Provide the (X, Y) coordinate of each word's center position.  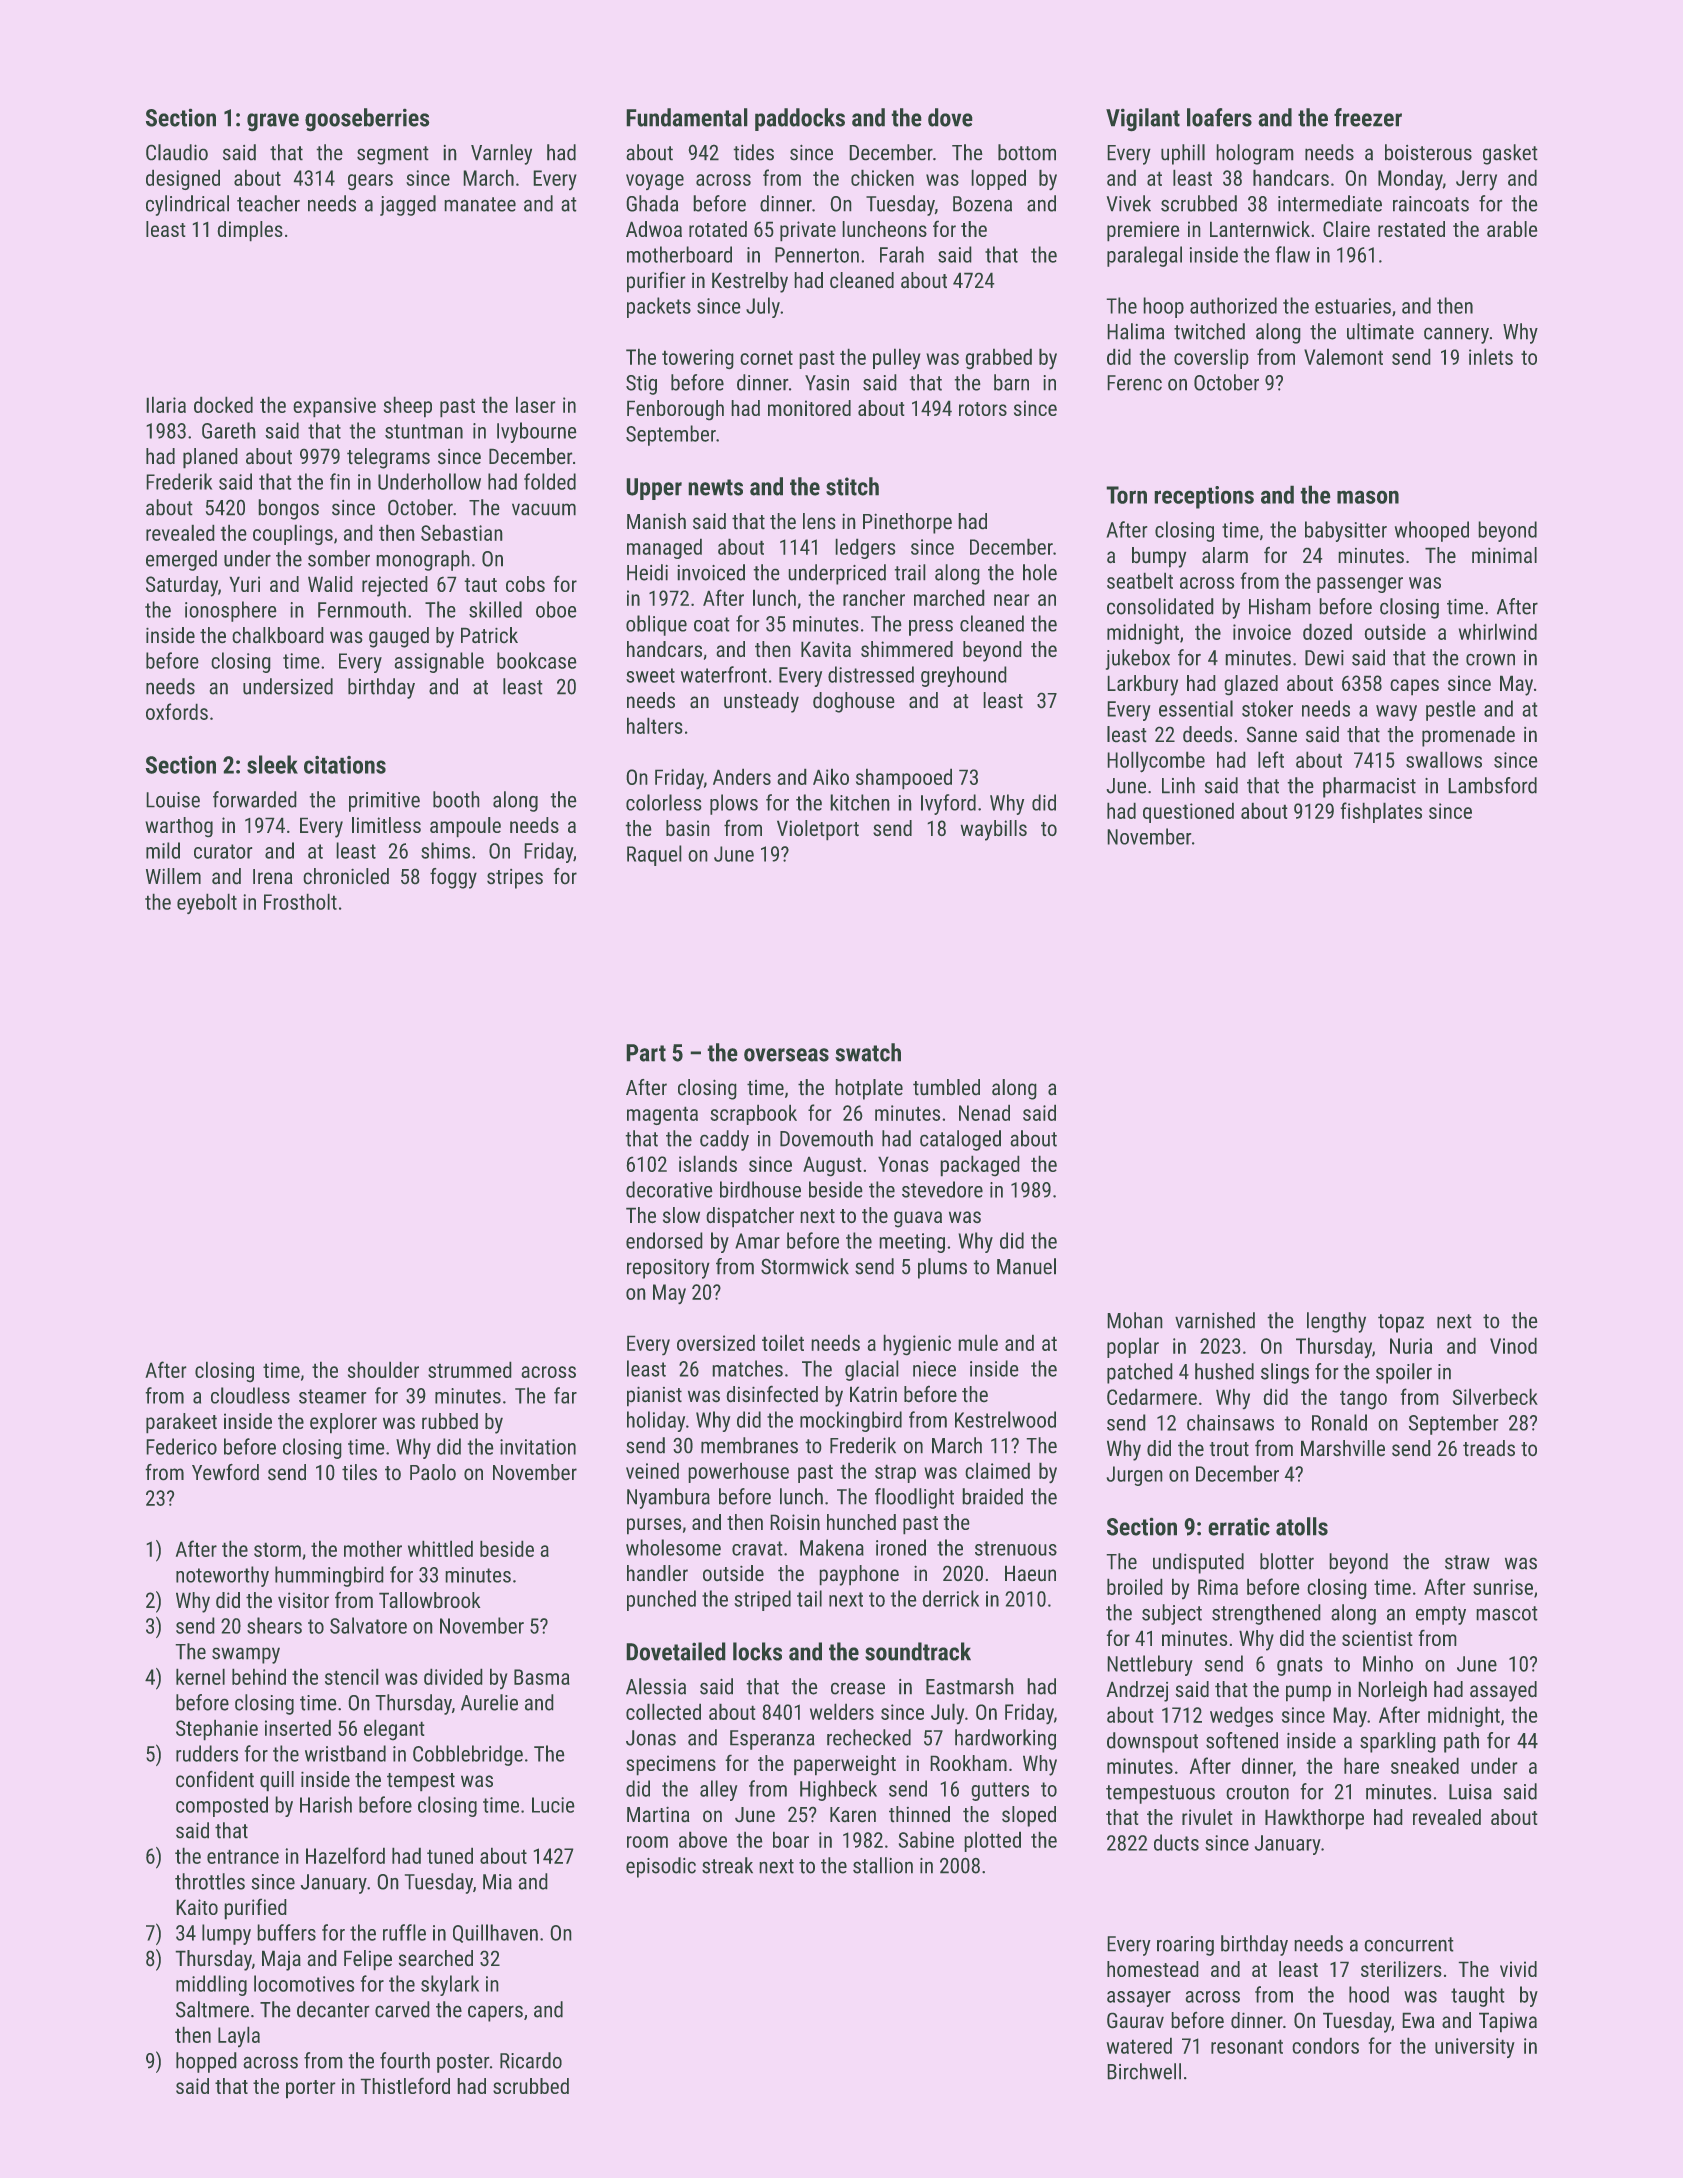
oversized (716, 1342)
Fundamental (687, 117)
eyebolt (207, 903)
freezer (1368, 117)
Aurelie (489, 1702)
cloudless (250, 1395)
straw (1467, 1562)
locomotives (304, 1983)
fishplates (1381, 812)
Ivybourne (537, 432)
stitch (852, 486)
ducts (1176, 1842)
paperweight (845, 1765)
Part (646, 1053)
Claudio (177, 152)
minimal (1504, 555)
